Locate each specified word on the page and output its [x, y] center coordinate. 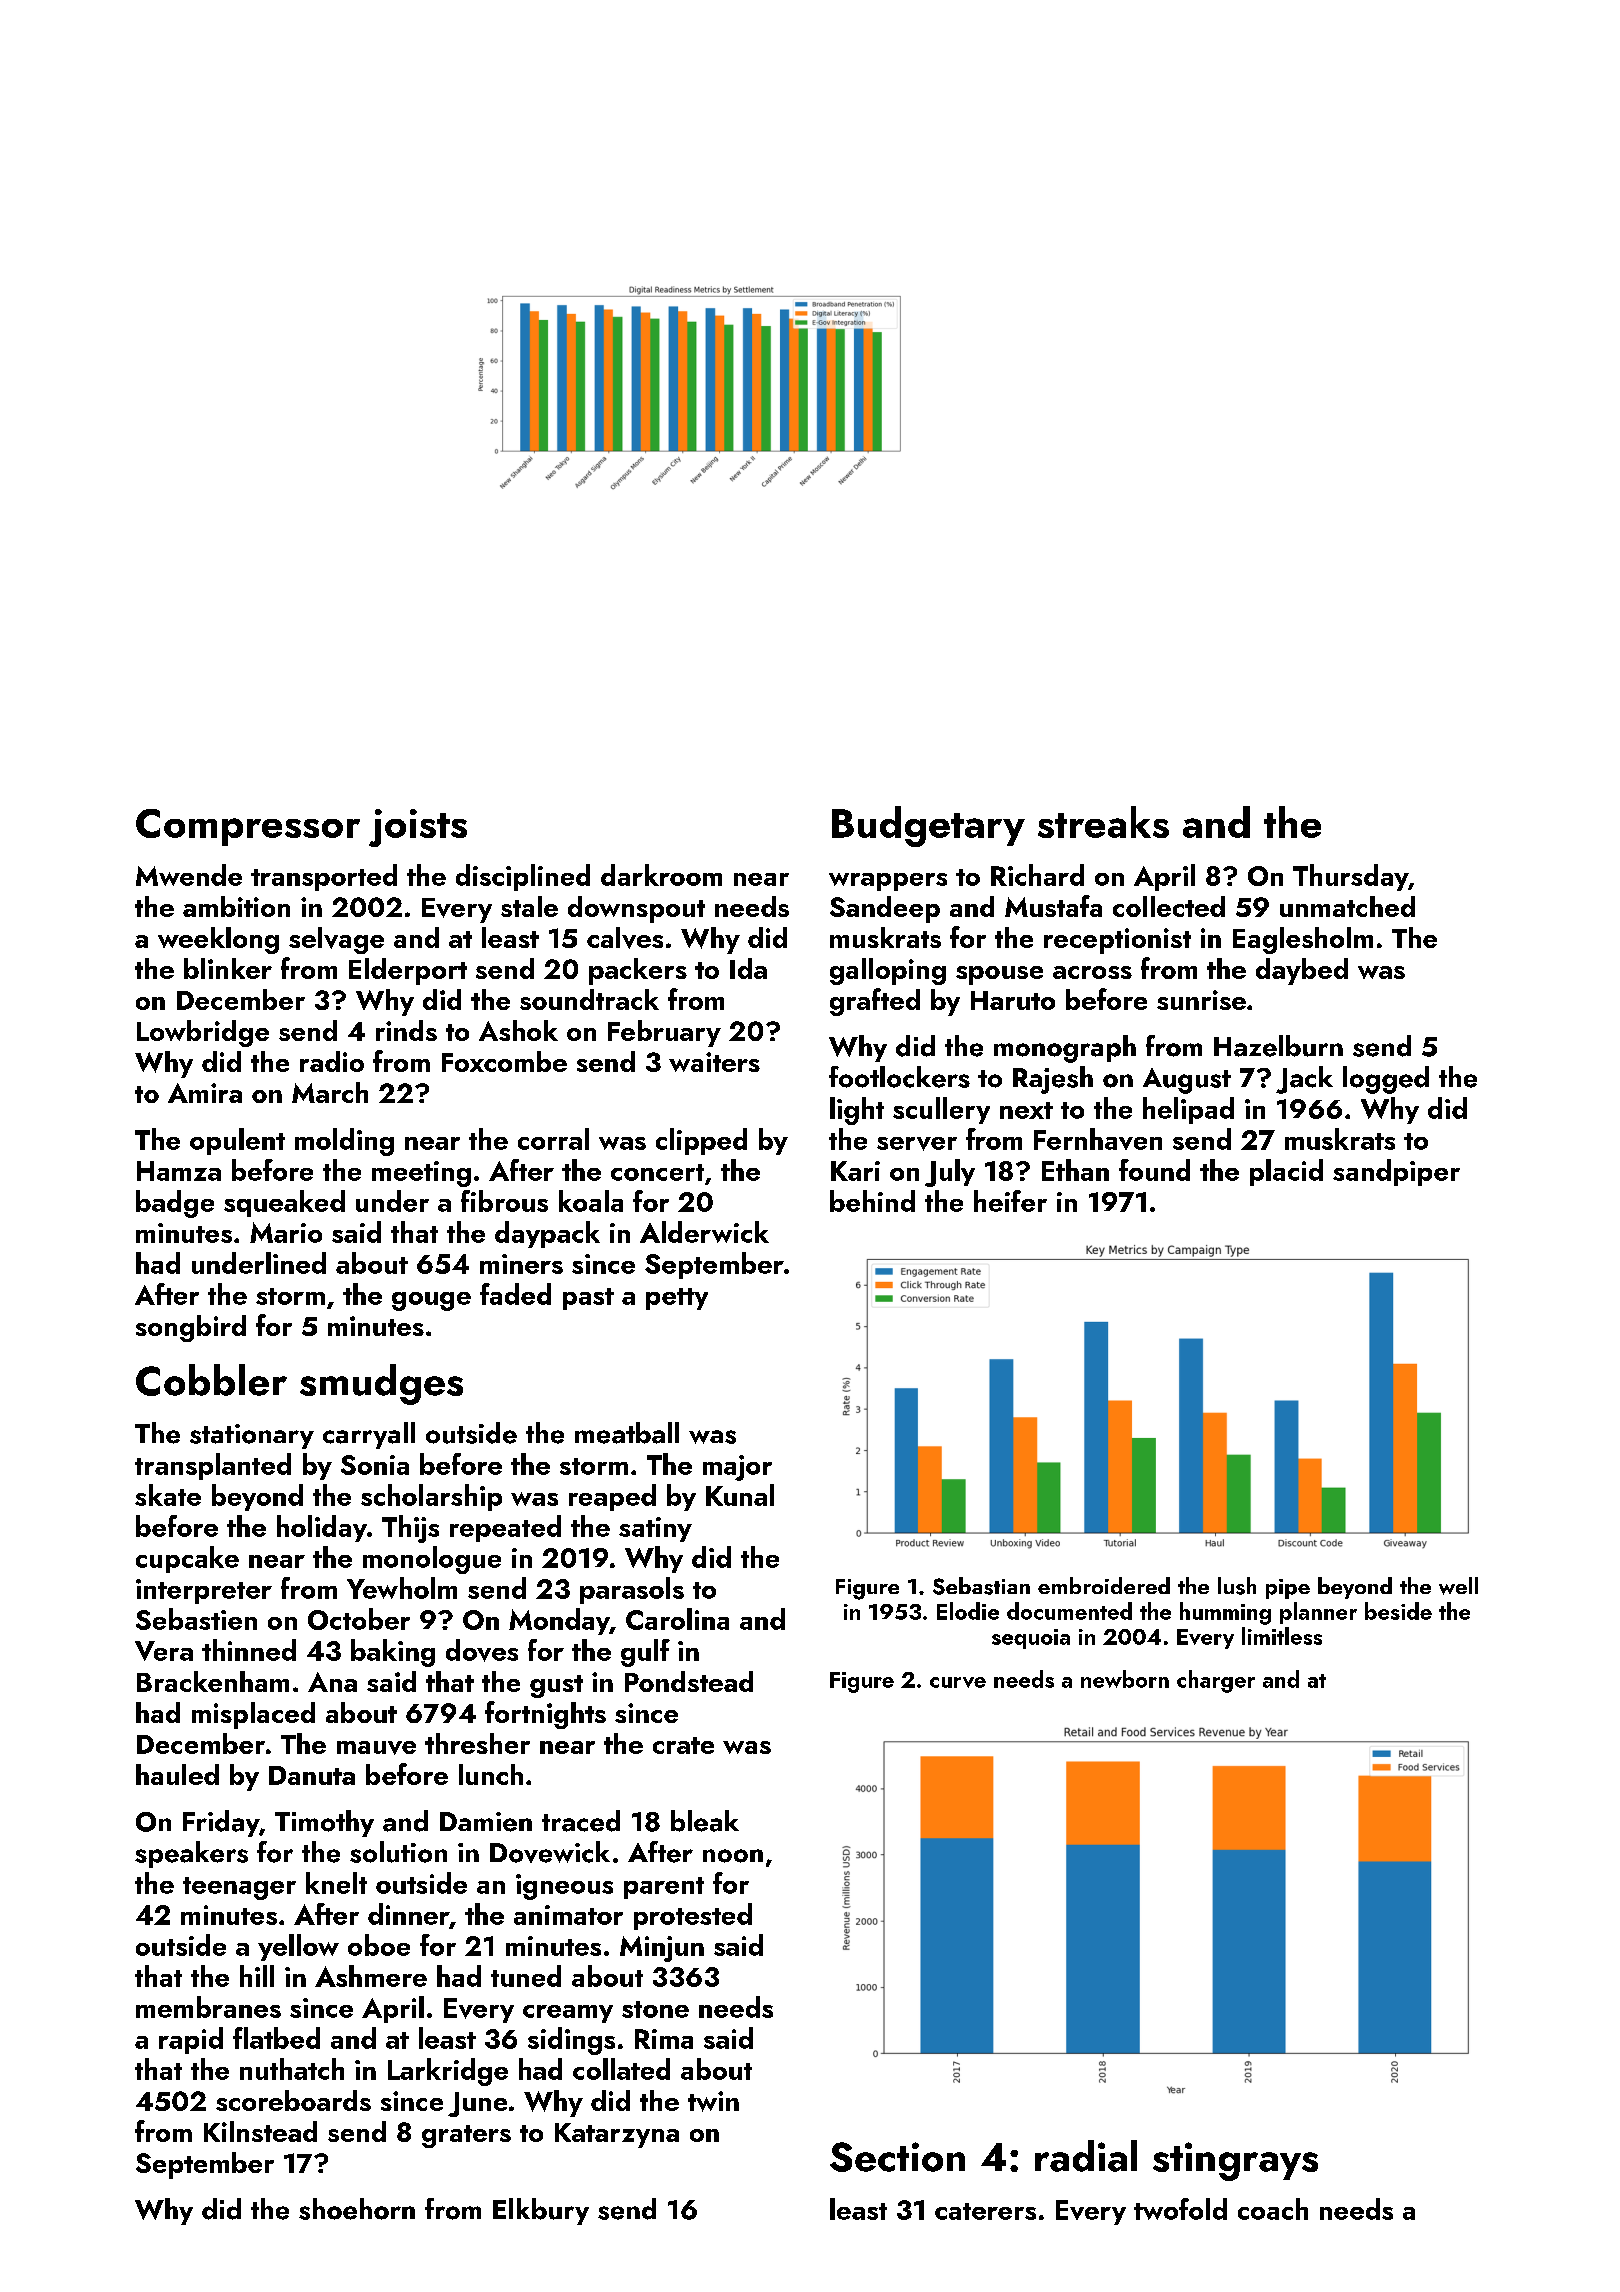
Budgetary [928, 826]
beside [1398, 1611]
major [737, 1468]
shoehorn [357, 2209]
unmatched [1347, 906]
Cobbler [211, 1380]
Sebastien [196, 1619]
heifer [1010, 1201]
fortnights [545, 1715]
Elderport [408, 971]
